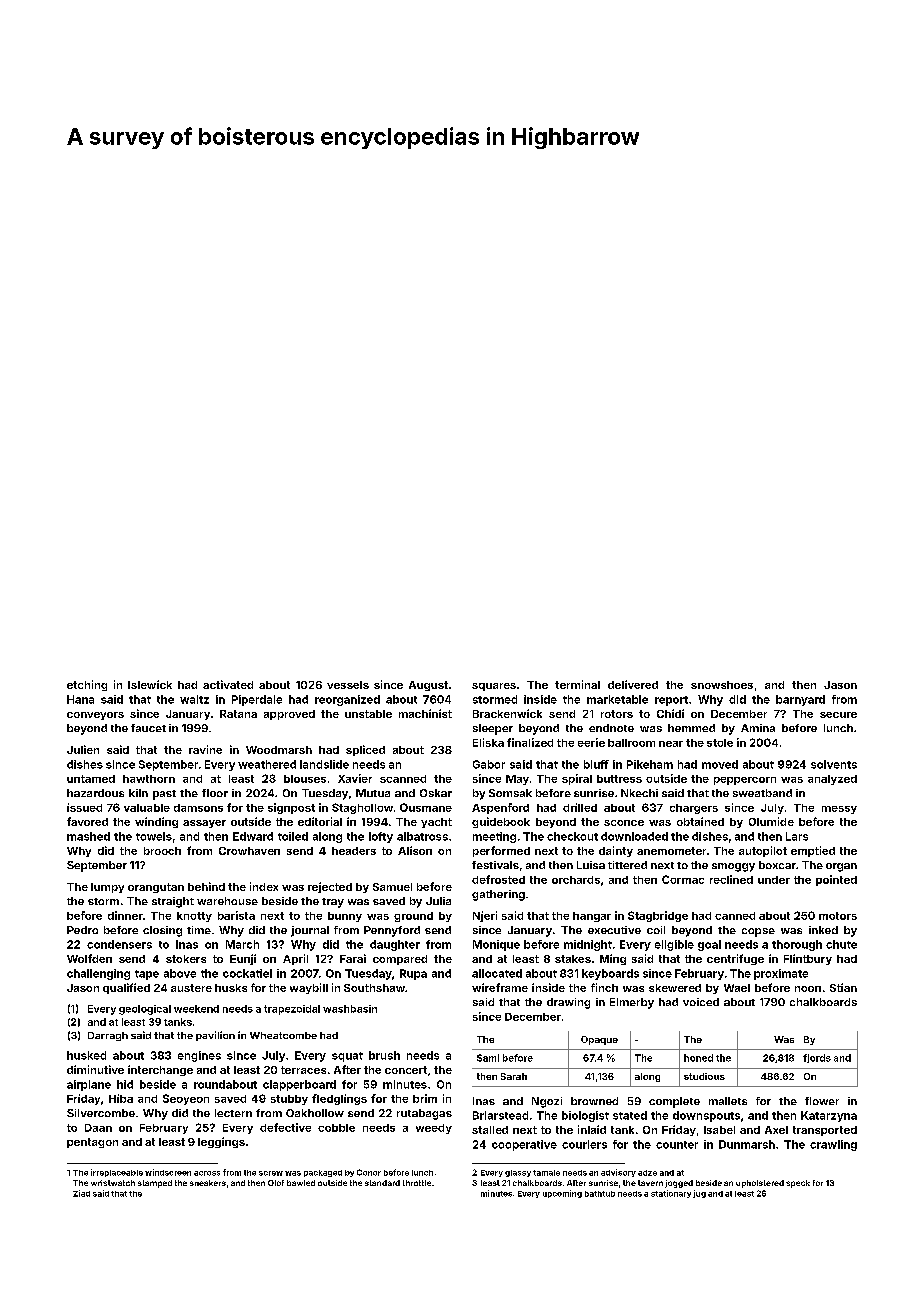 This screenshot has width=924, height=1308. I want to click on waltz, so click(194, 699).
